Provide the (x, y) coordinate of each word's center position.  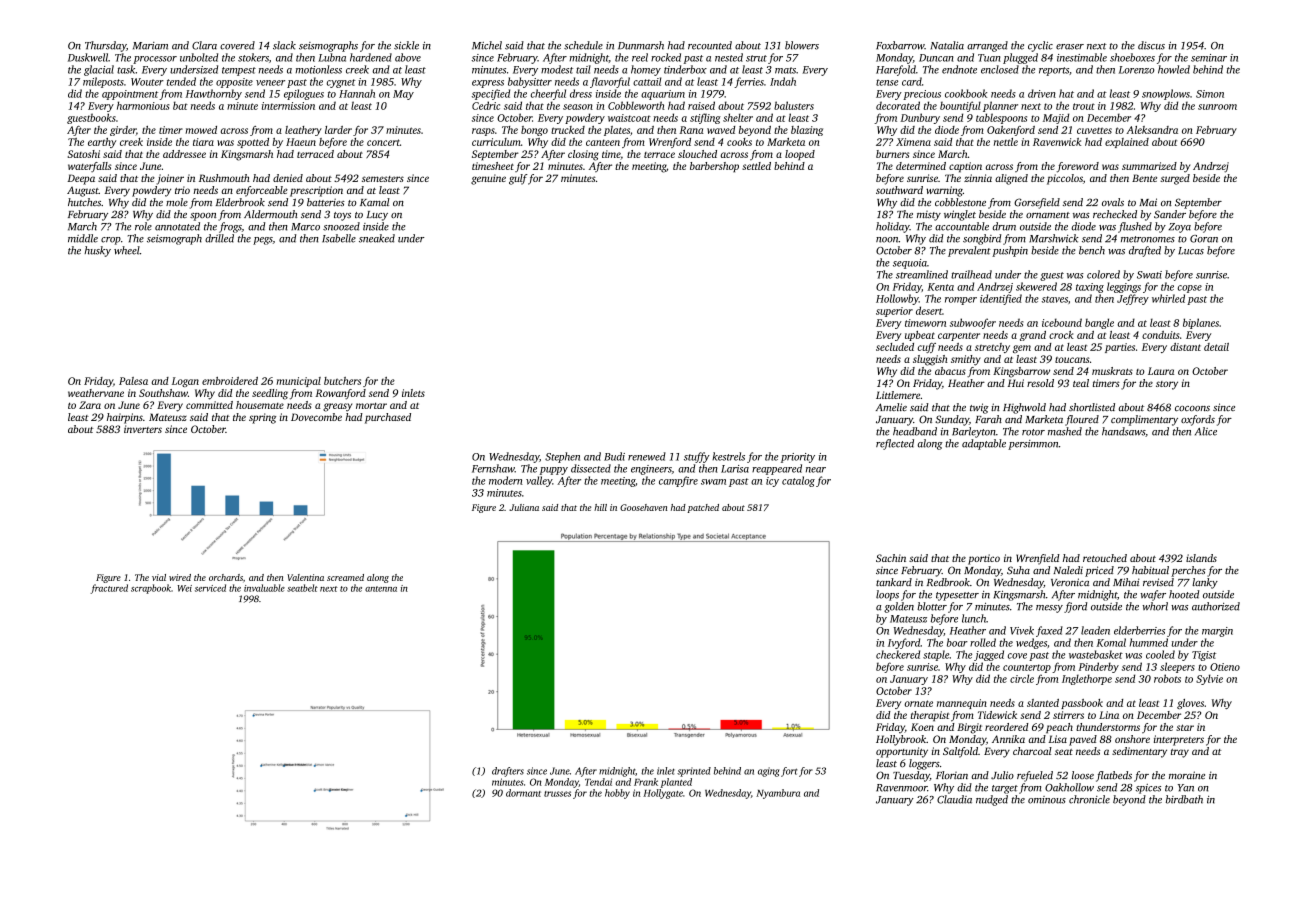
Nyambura (778, 794)
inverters (143, 429)
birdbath (1184, 799)
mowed (201, 130)
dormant (523, 793)
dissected (591, 468)
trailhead (971, 274)
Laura (1161, 371)
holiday (893, 227)
